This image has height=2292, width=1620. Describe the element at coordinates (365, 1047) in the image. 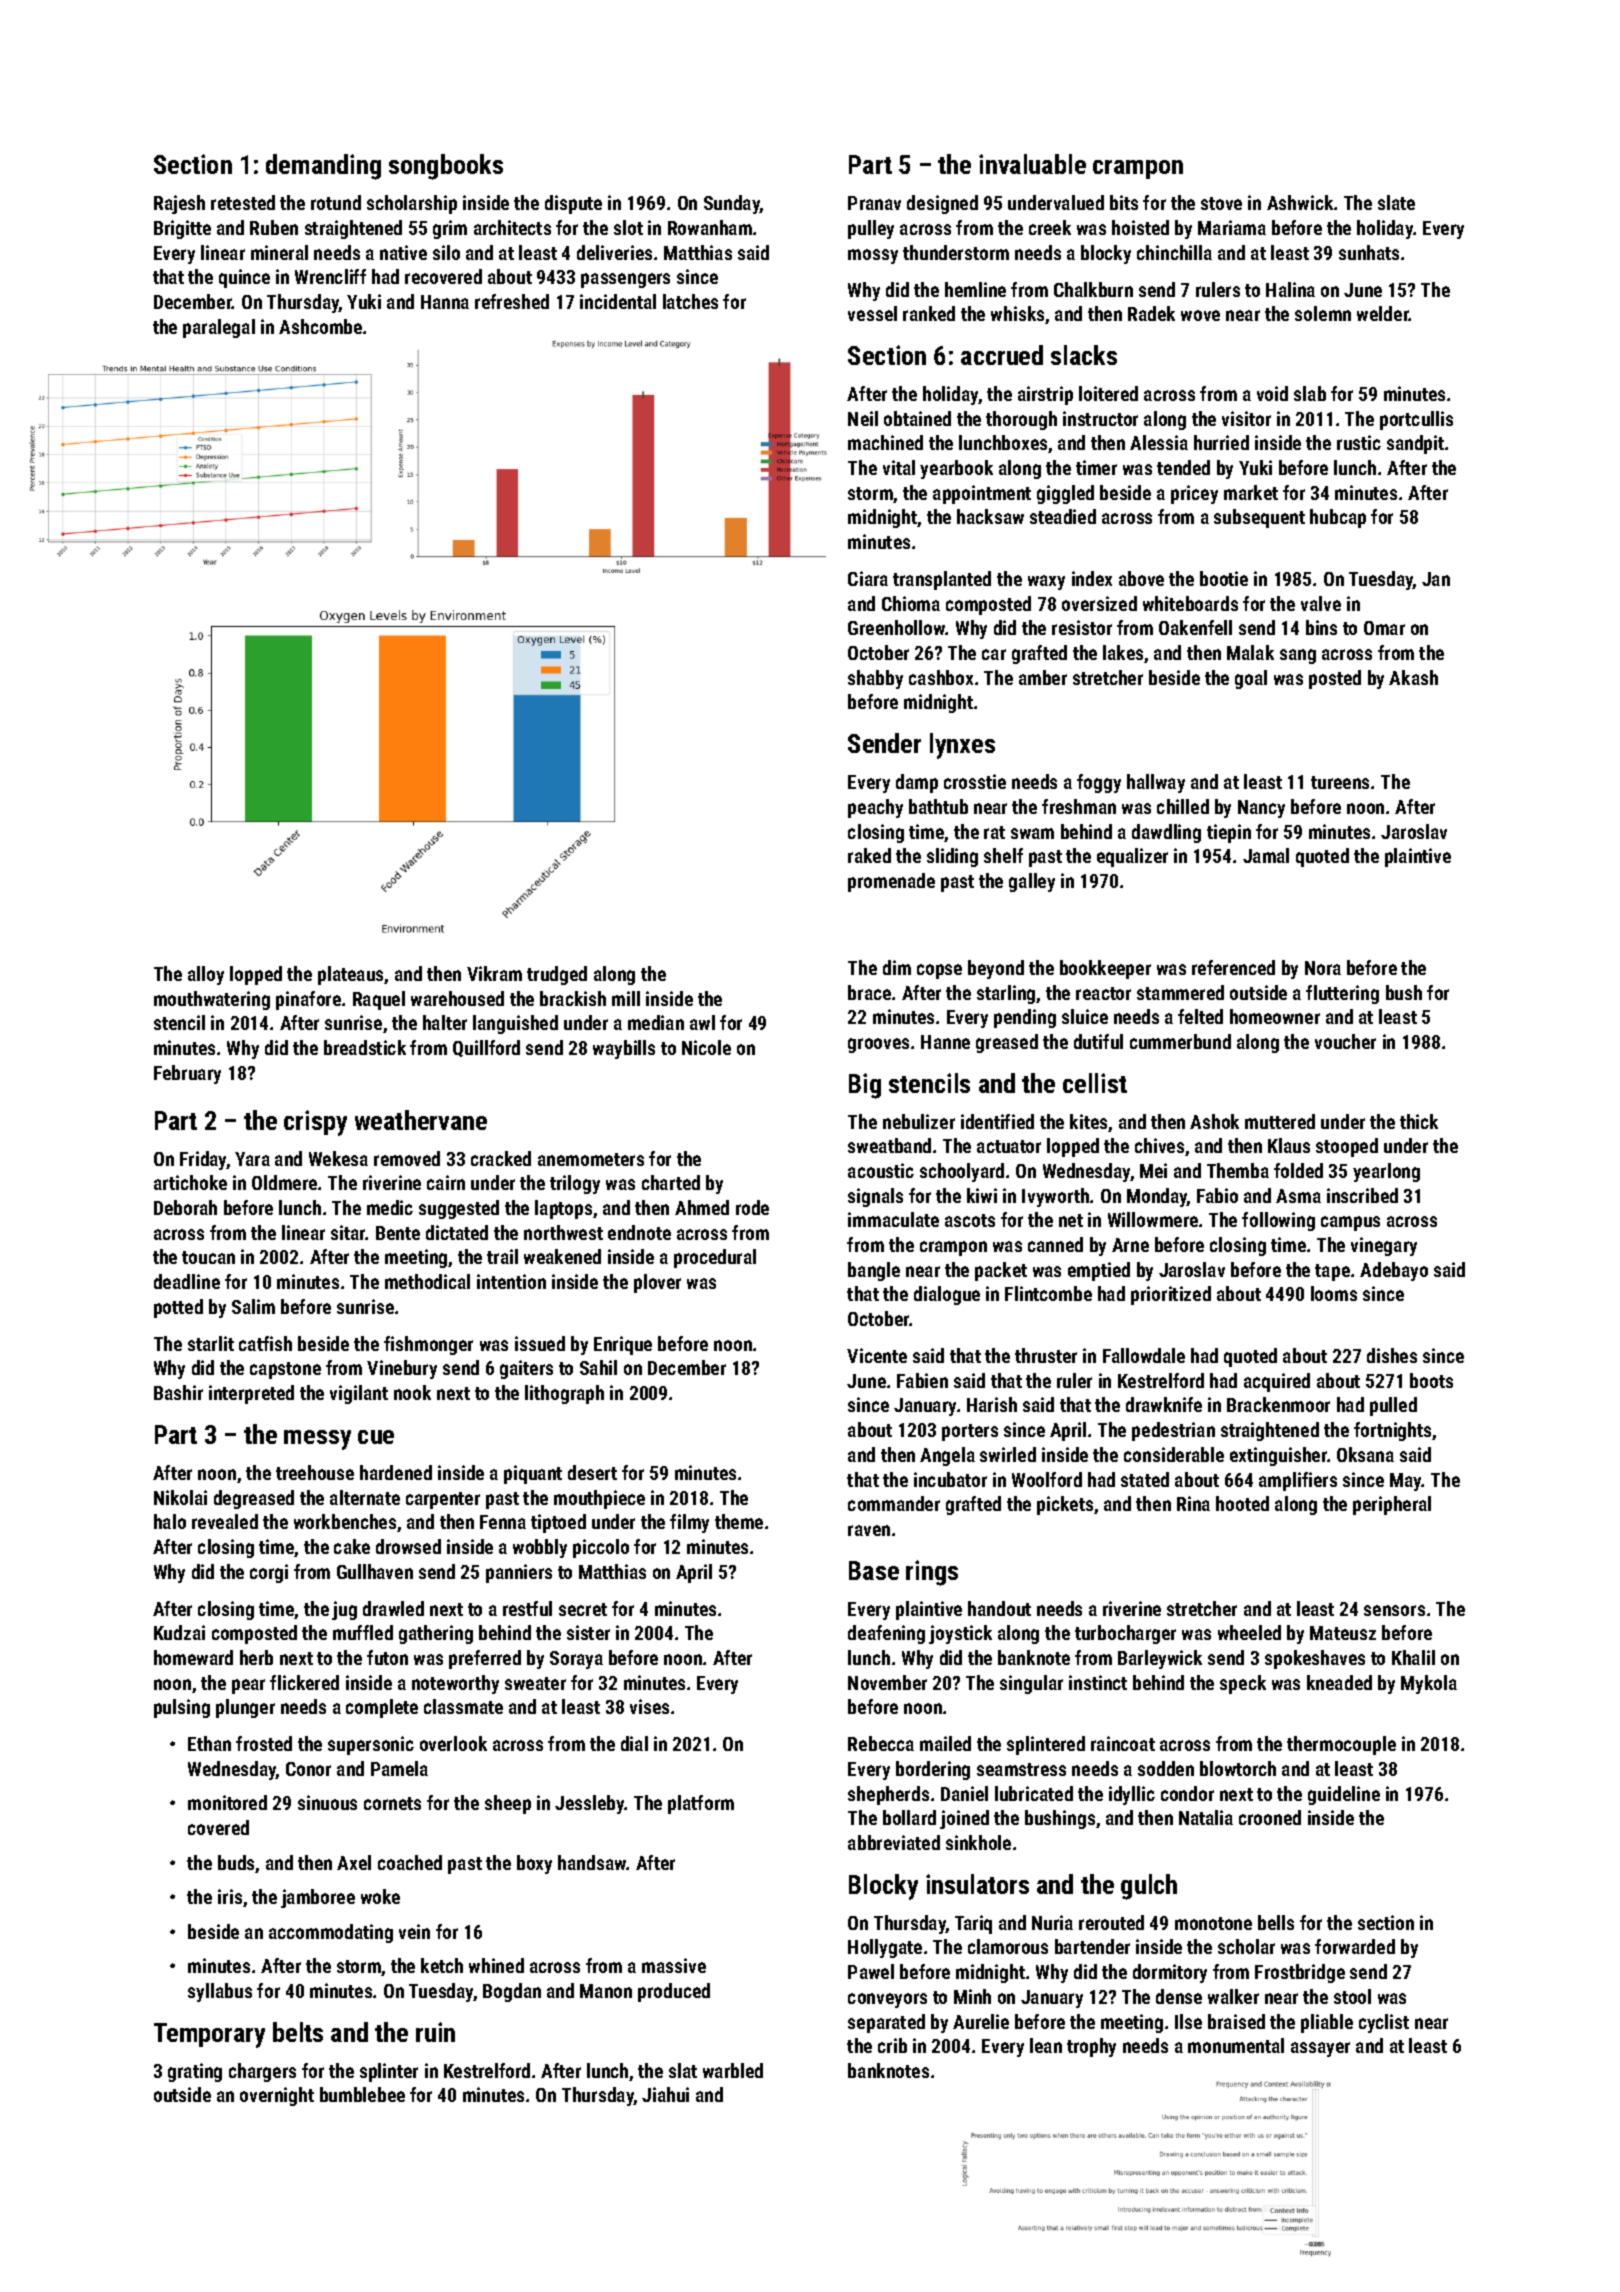

I see `breadstick` at that location.
